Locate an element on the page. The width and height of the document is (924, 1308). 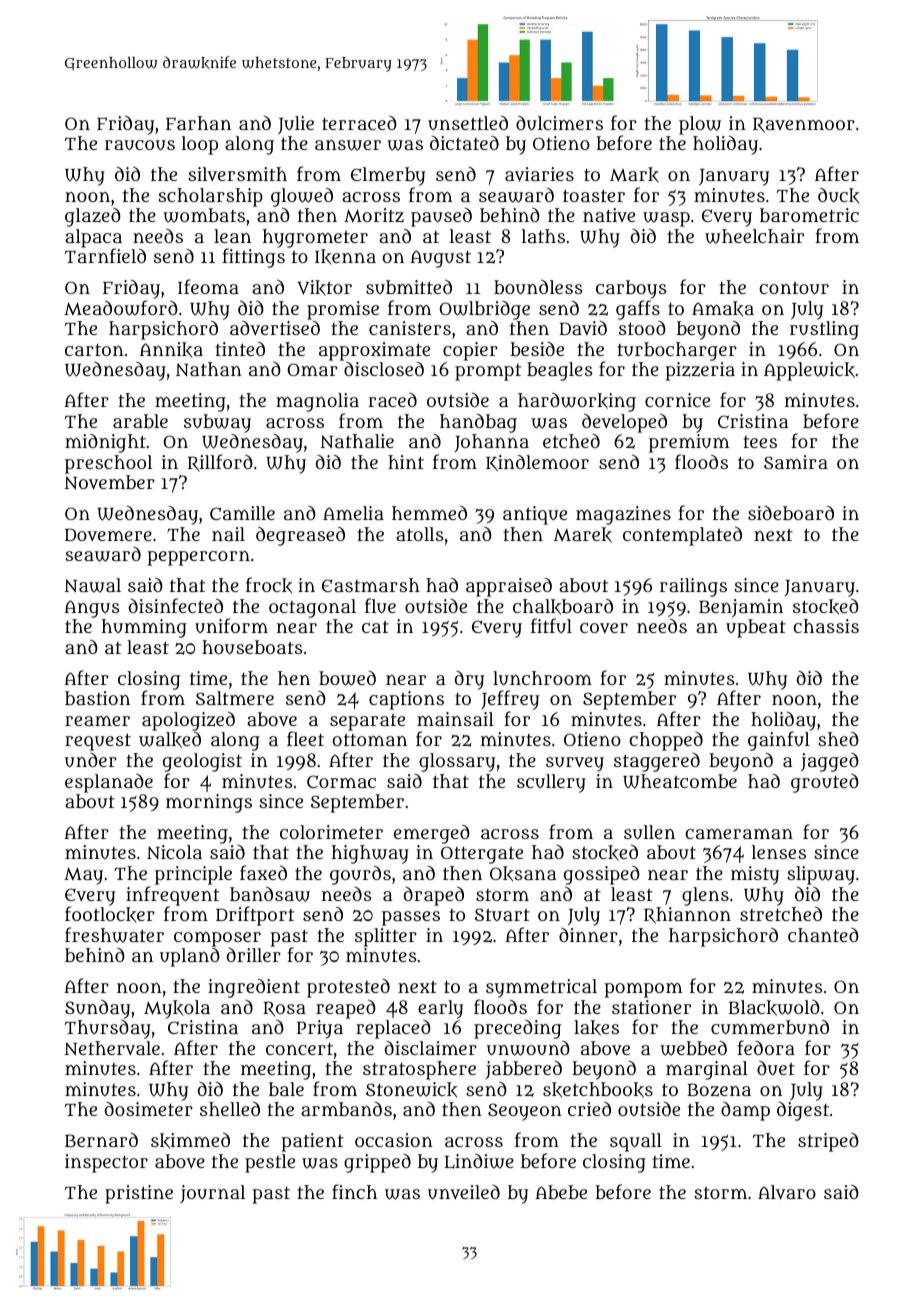
chassis is located at coordinates (826, 626).
